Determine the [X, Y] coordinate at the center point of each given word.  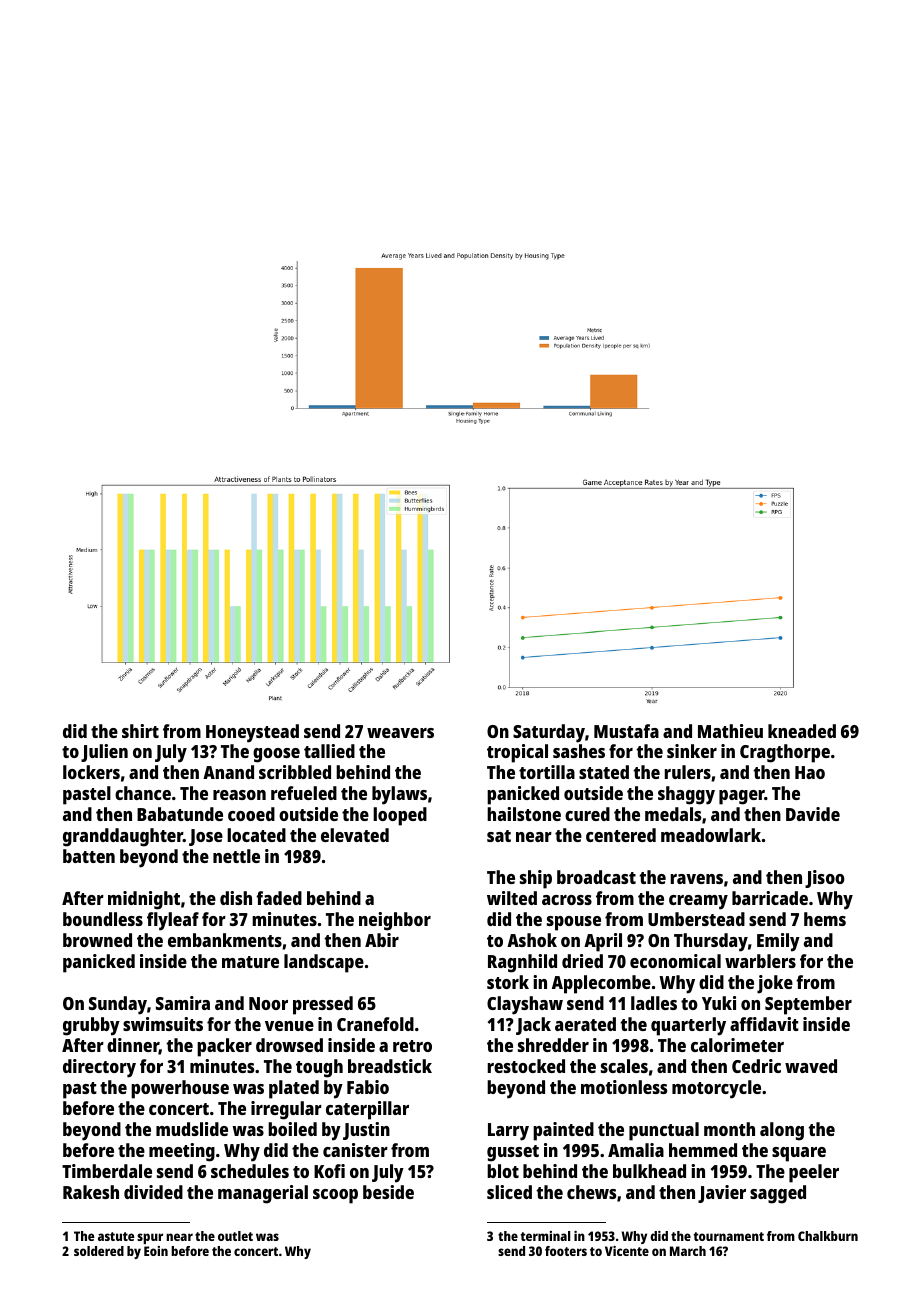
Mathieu [730, 731]
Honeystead [252, 733]
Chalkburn [828, 1236]
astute [116, 1236]
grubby [91, 1026]
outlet [235, 1236]
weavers [400, 733]
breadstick [390, 1066]
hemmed [703, 1150]
